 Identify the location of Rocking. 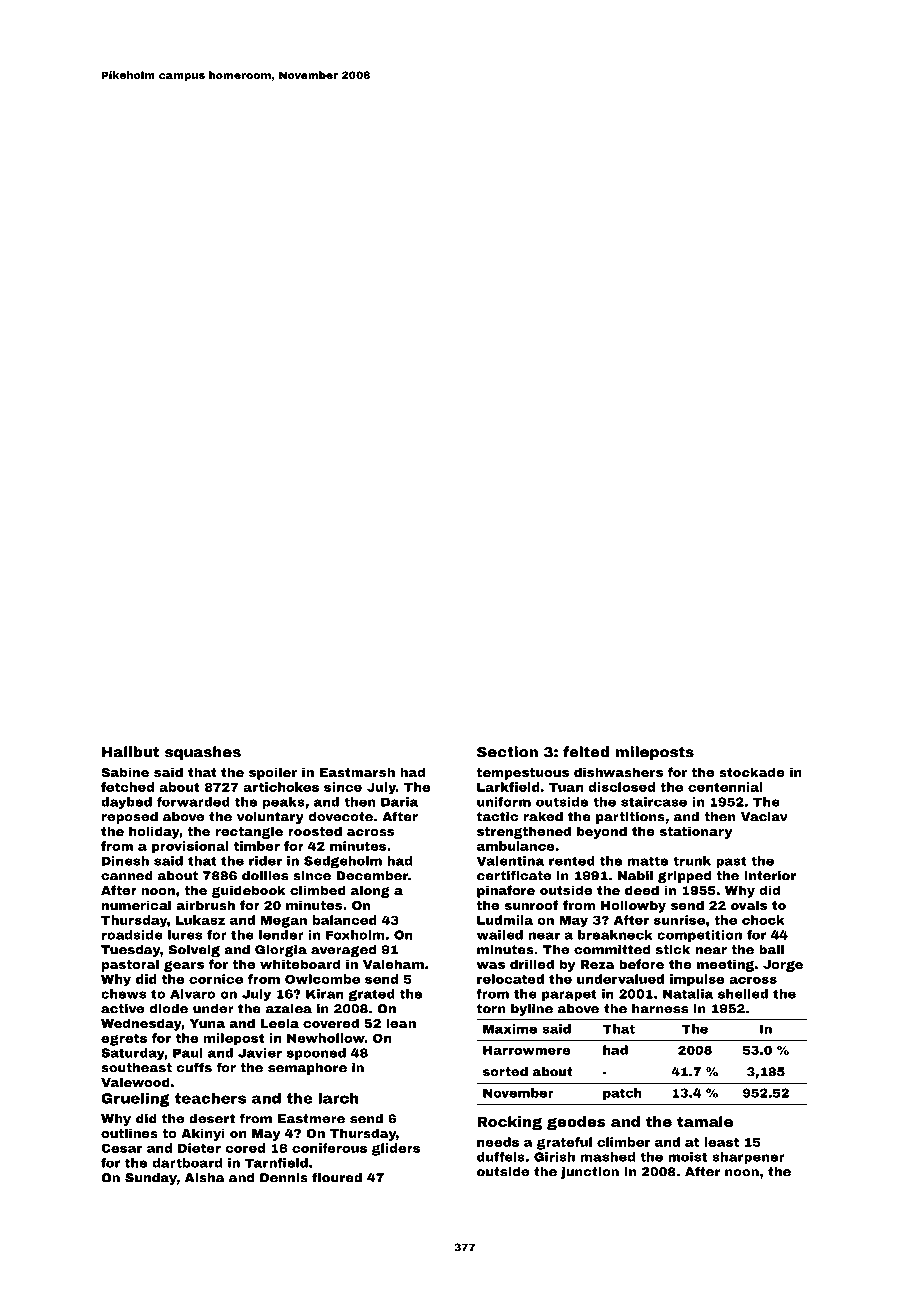
(509, 1123).
